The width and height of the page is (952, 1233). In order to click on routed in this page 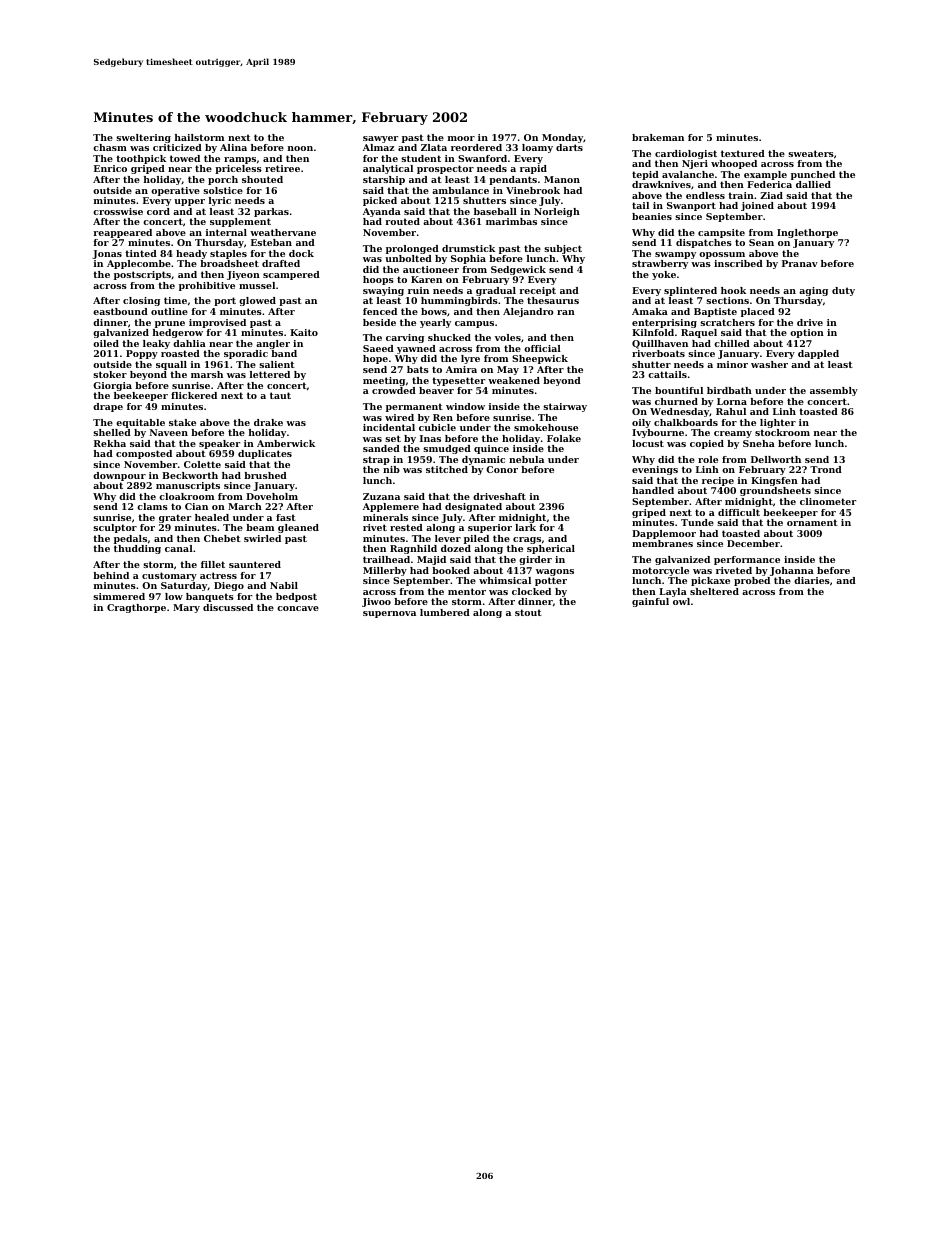, I will do `click(402, 221)`.
